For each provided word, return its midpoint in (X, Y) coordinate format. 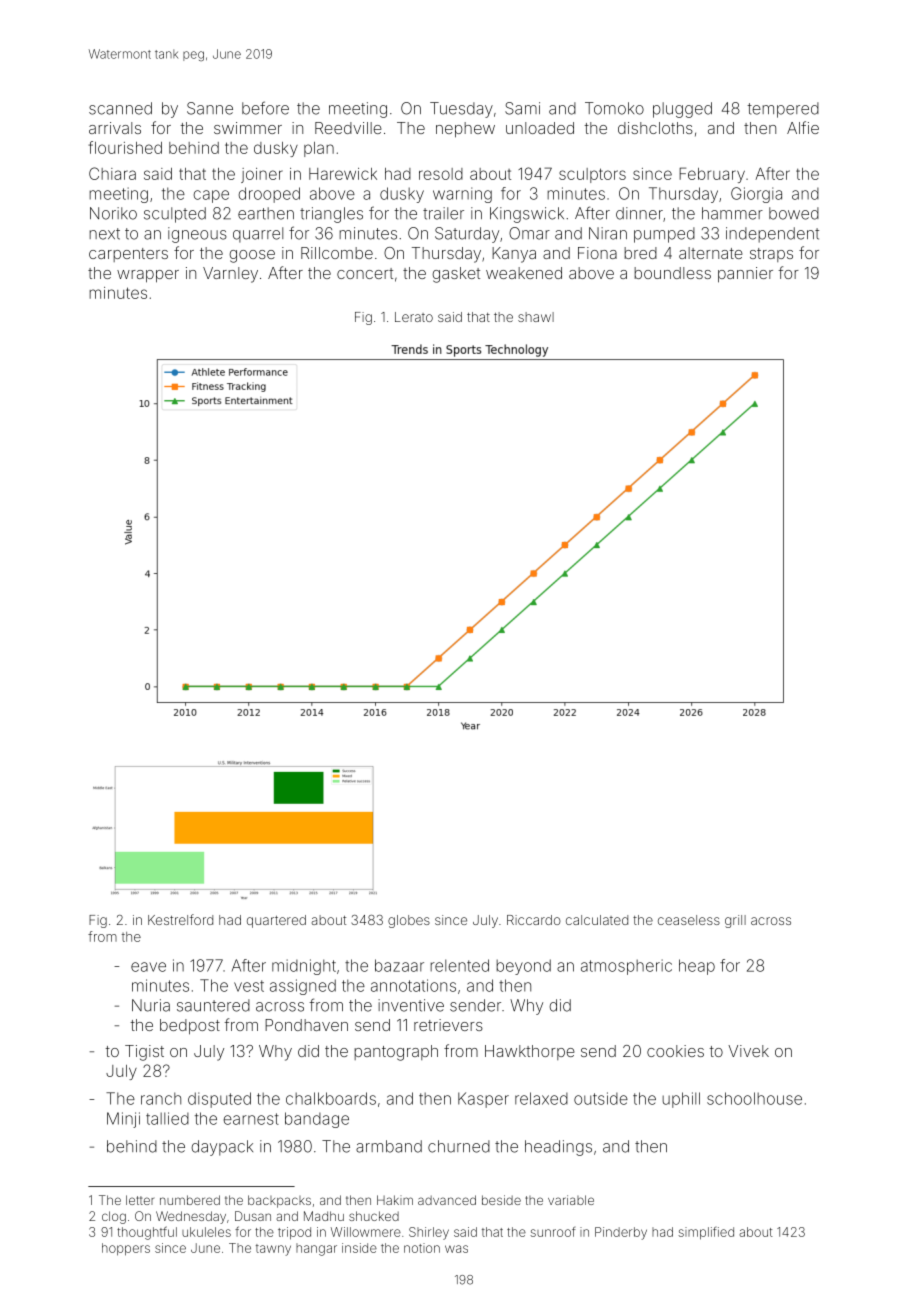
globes (409, 921)
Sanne (210, 108)
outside (601, 1098)
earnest (251, 1119)
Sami (522, 108)
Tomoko (614, 108)
